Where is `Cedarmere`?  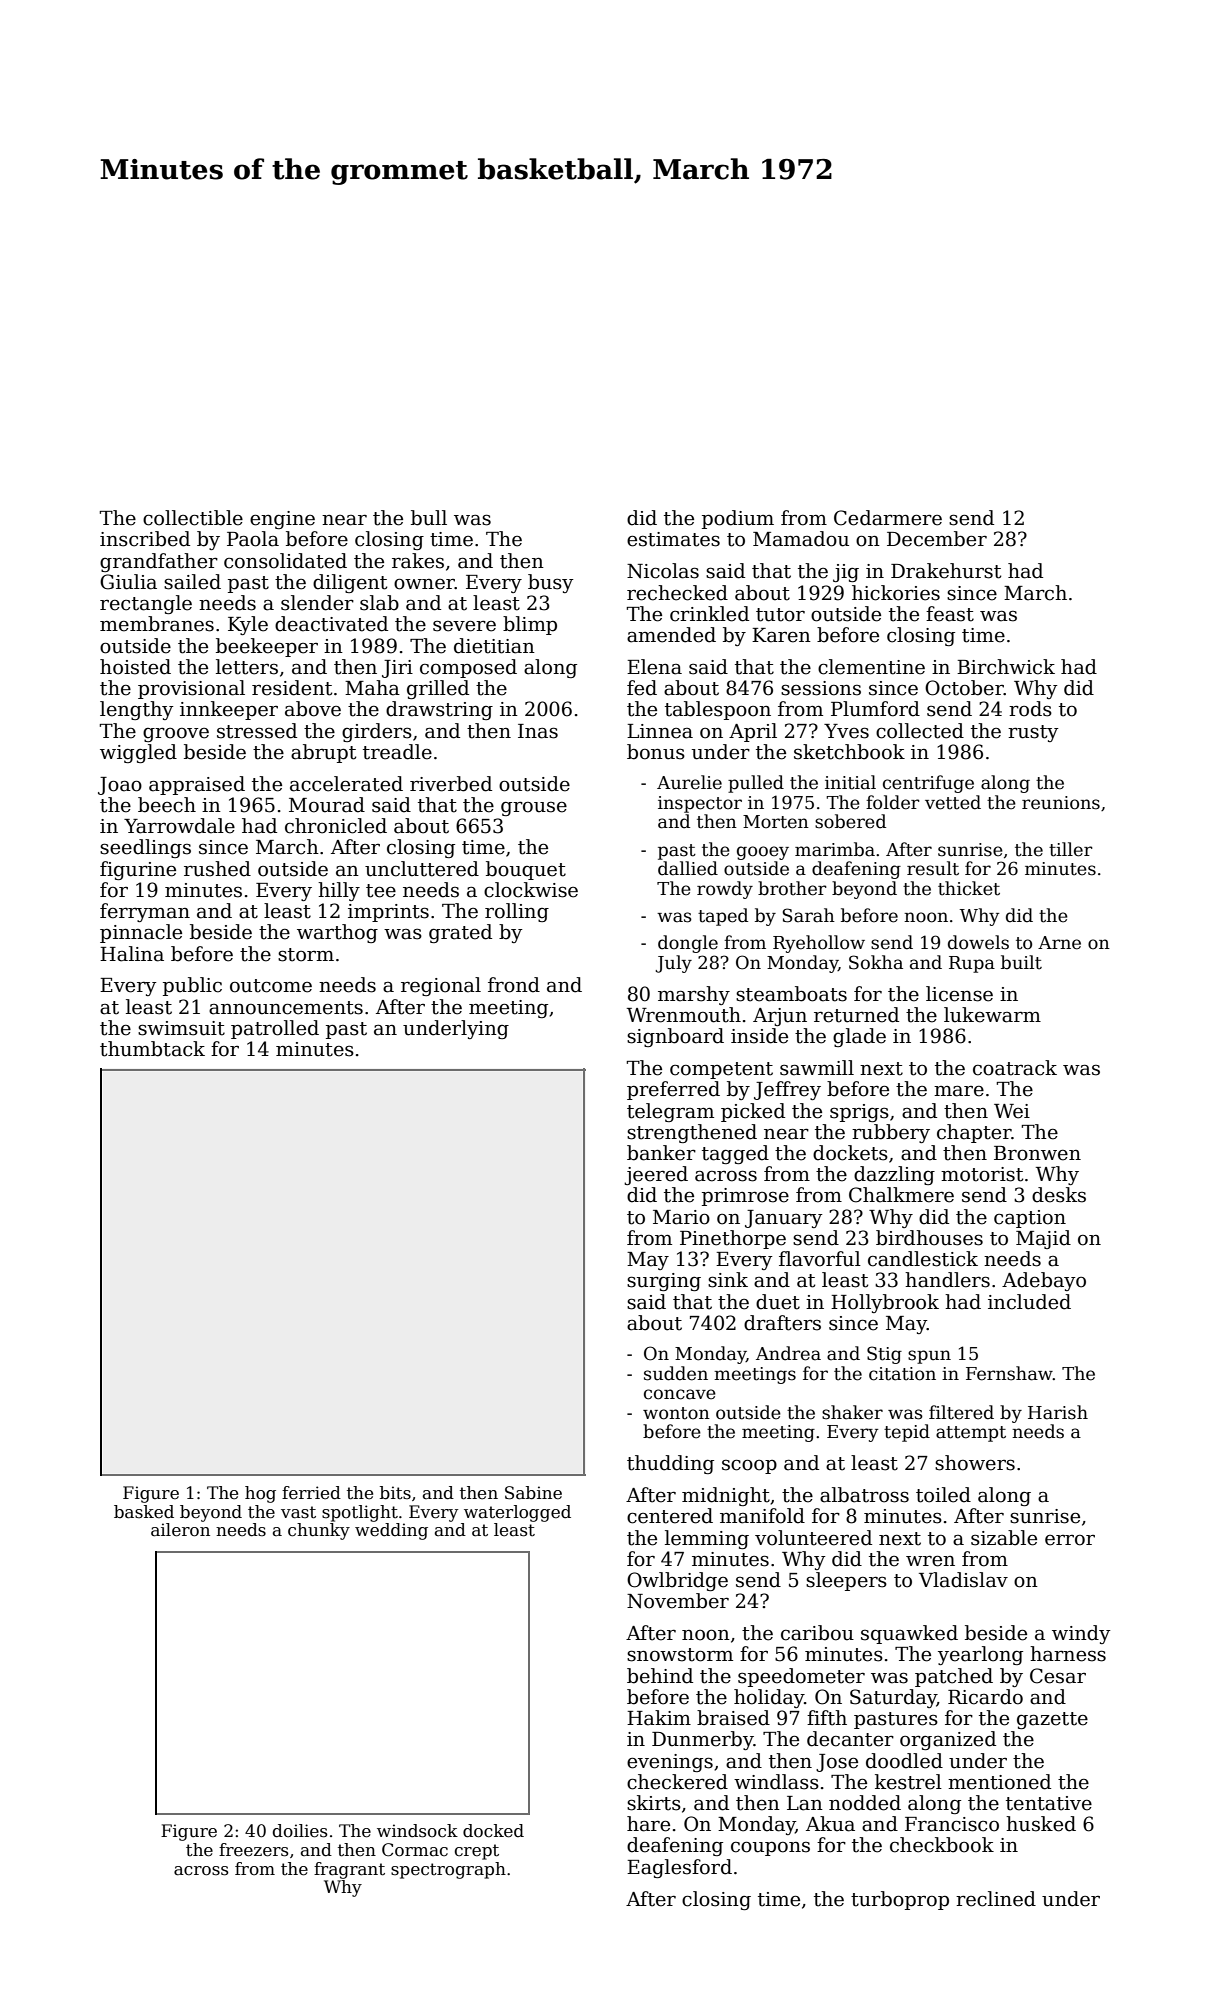 Cedarmere is located at coordinates (888, 518).
